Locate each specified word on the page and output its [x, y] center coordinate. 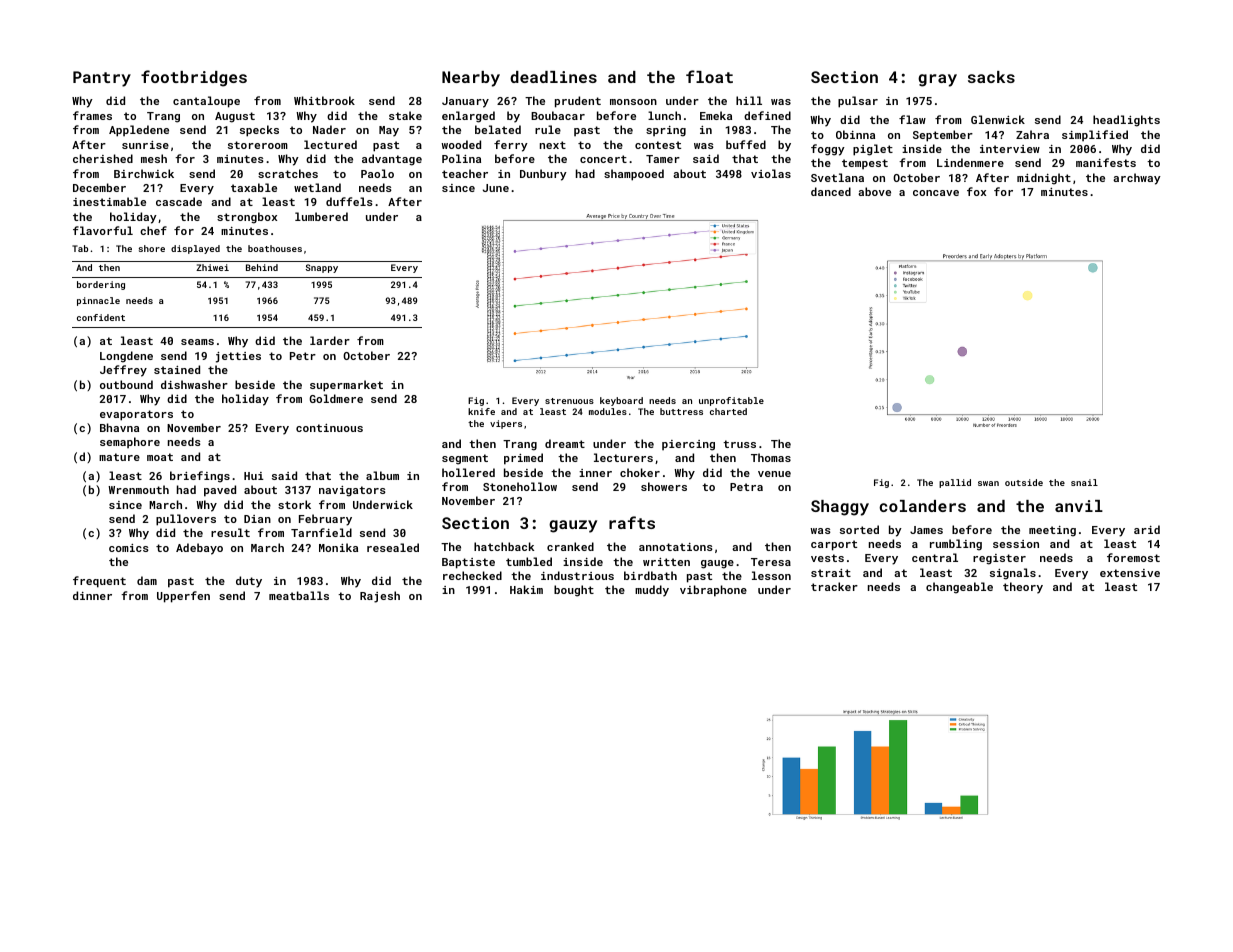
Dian [257, 519]
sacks [991, 77]
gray [937, 80]
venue [774, 474]
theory [1023, 588]
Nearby [471, 79]
